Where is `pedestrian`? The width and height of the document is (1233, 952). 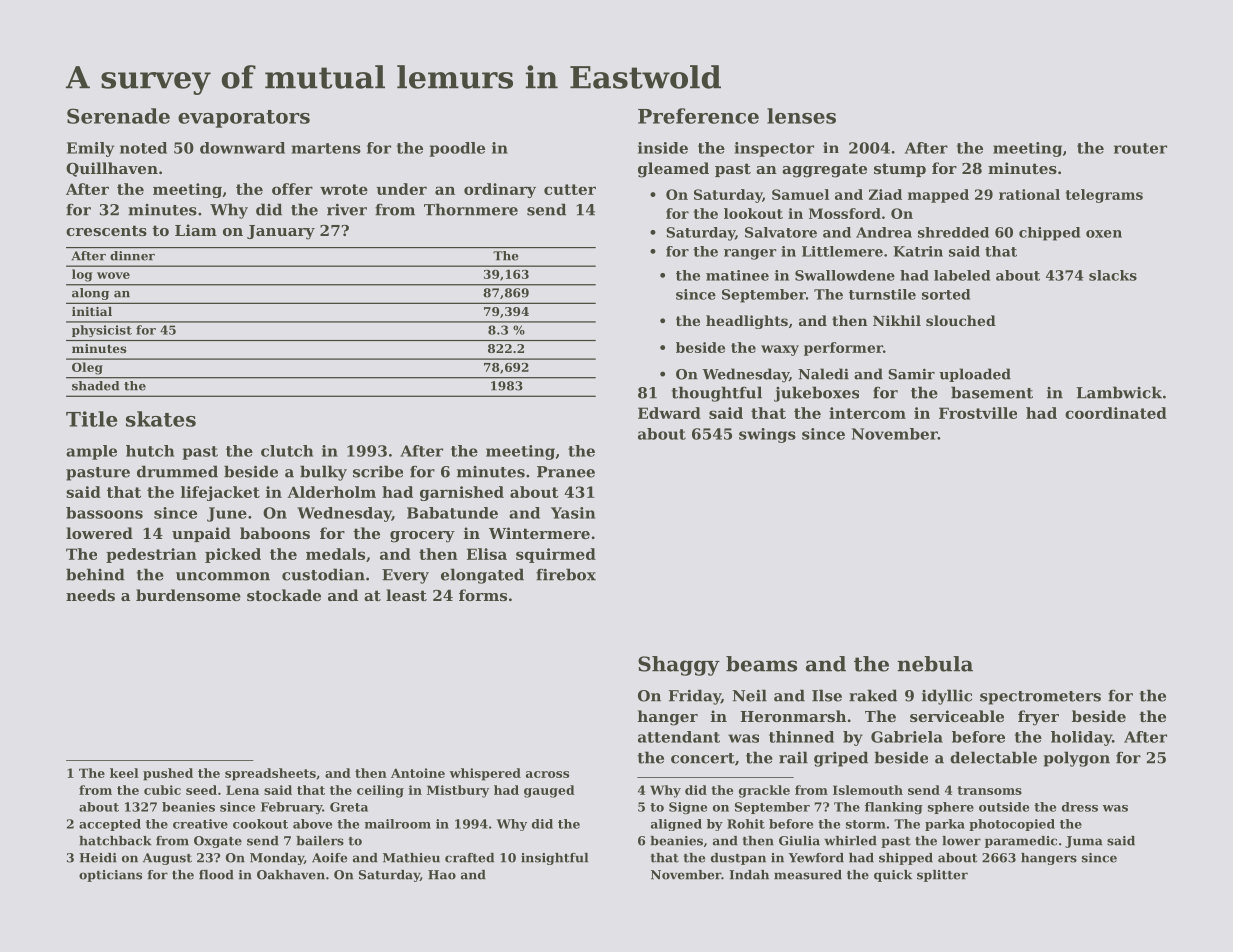
pedestrian is located at coordinates (151, 555).
